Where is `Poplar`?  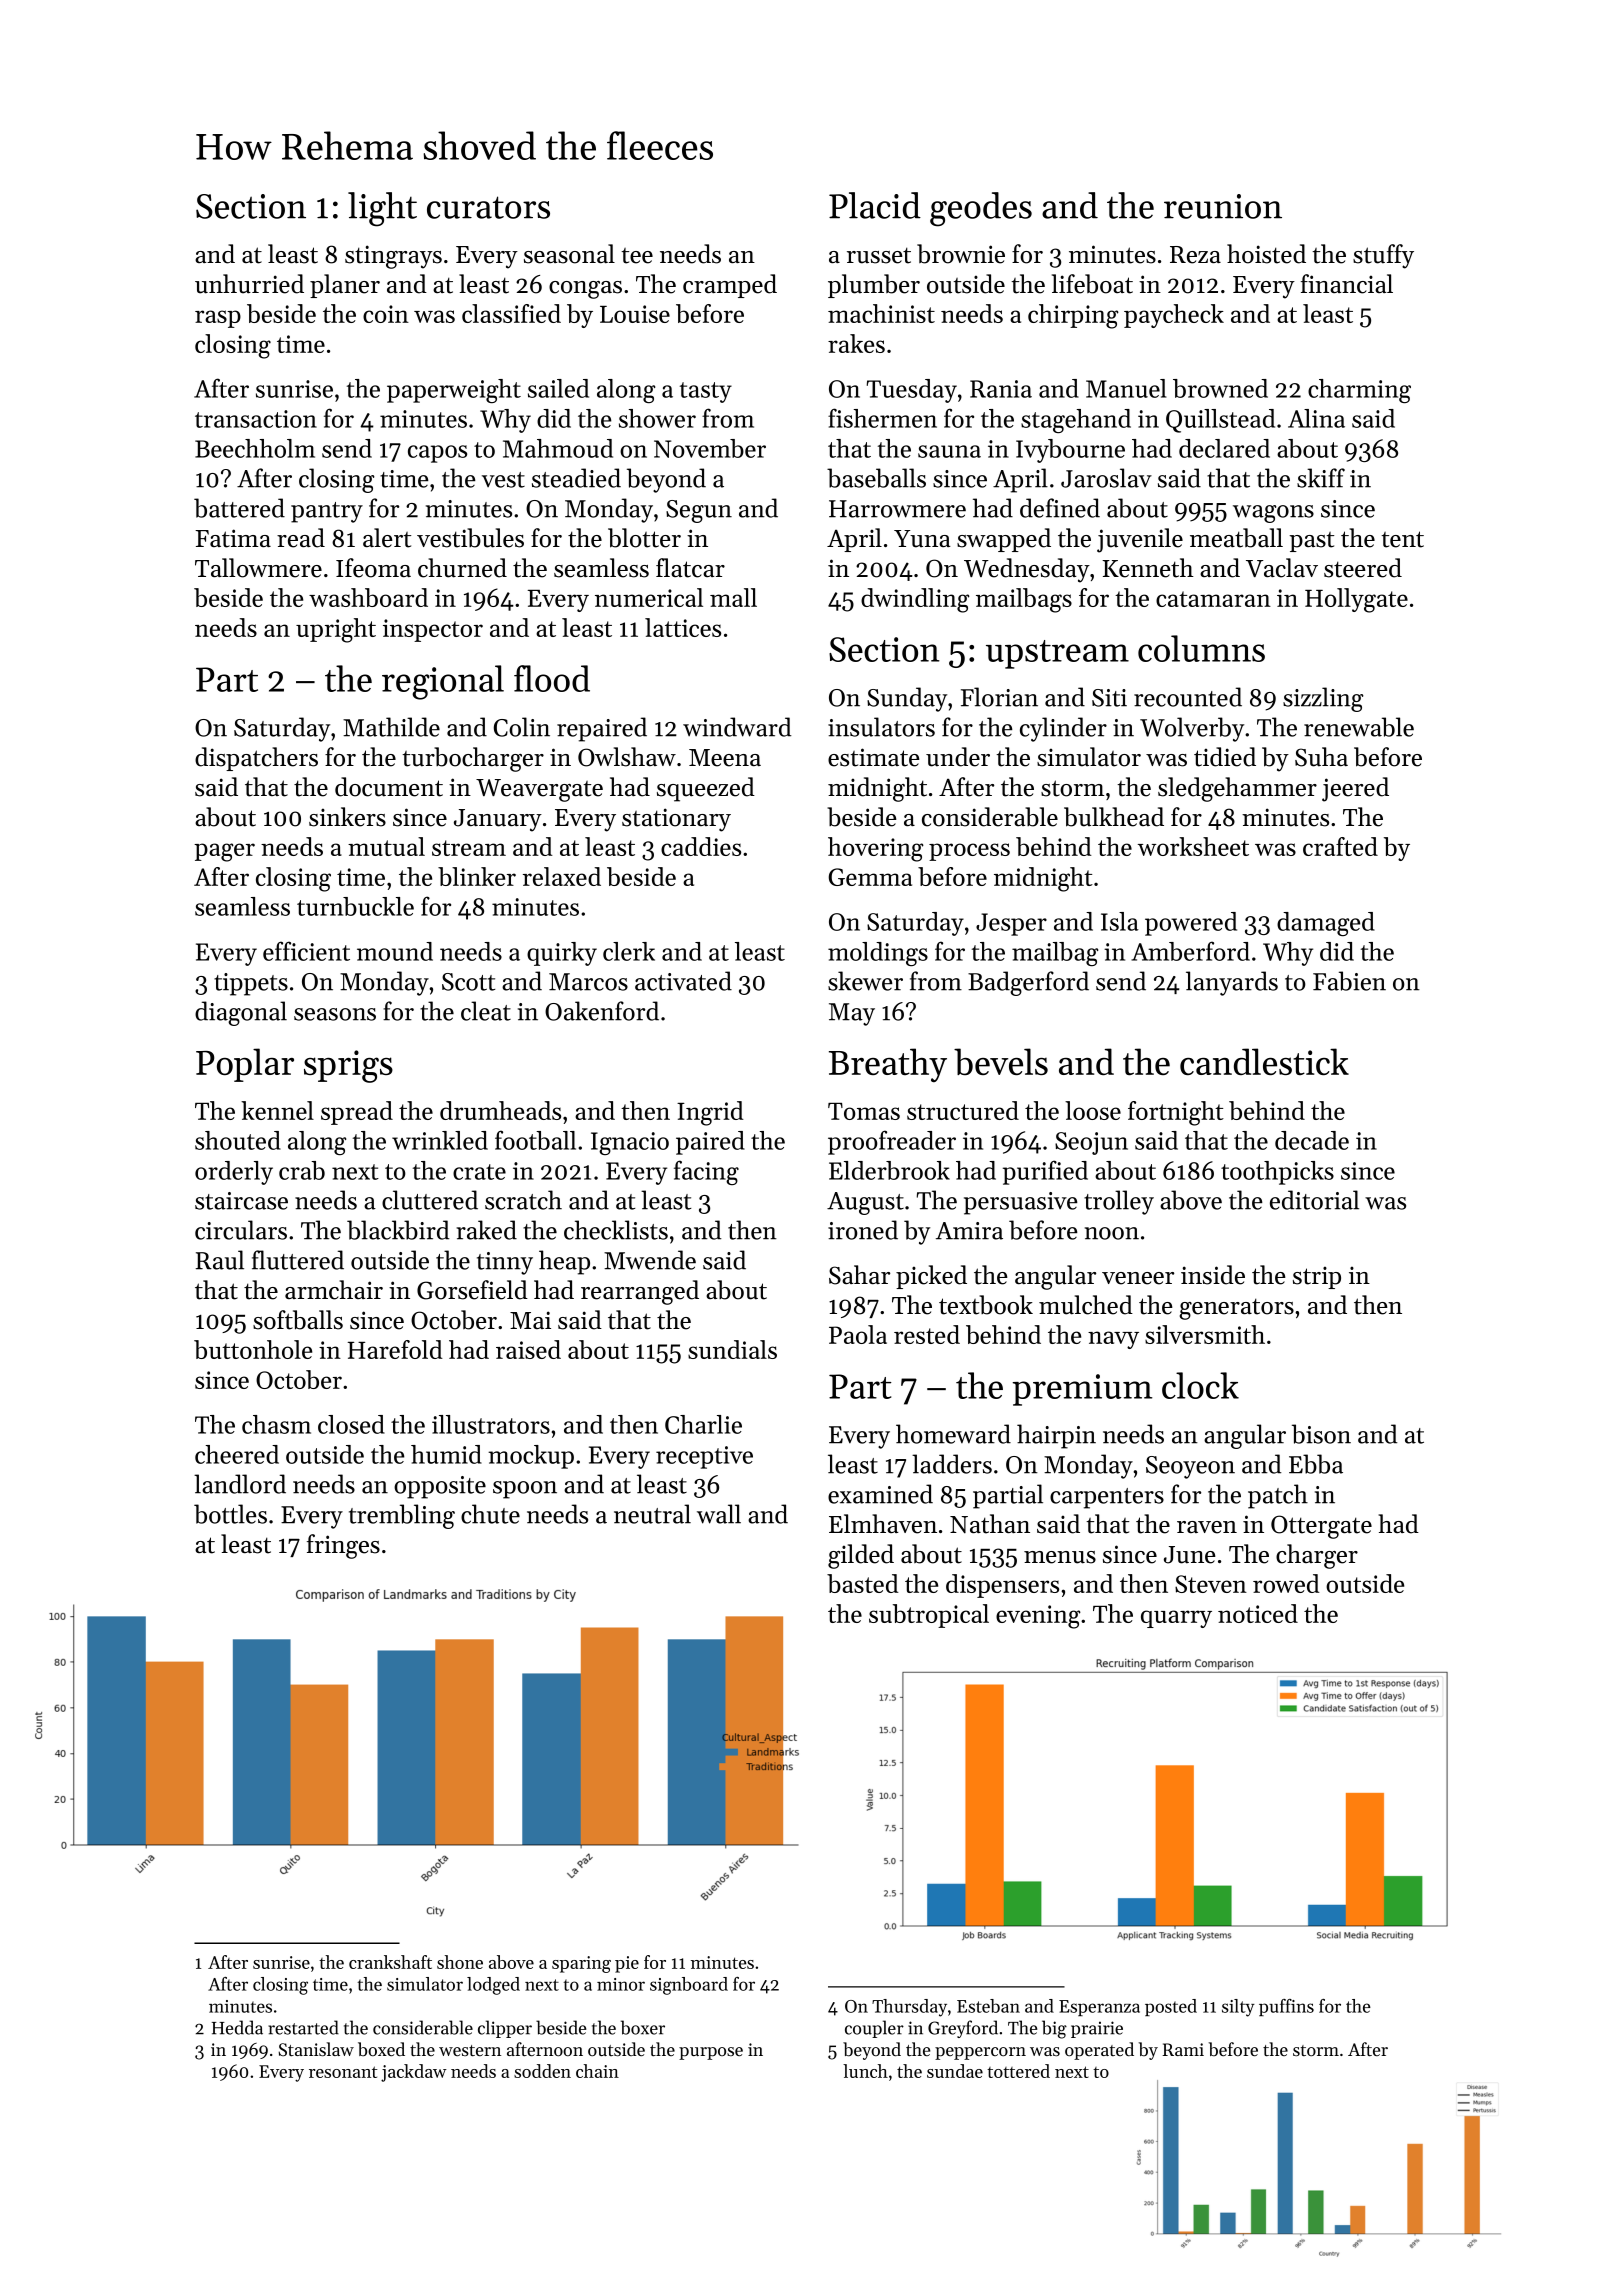 Poplar is located at coordinates (245, 1065).
